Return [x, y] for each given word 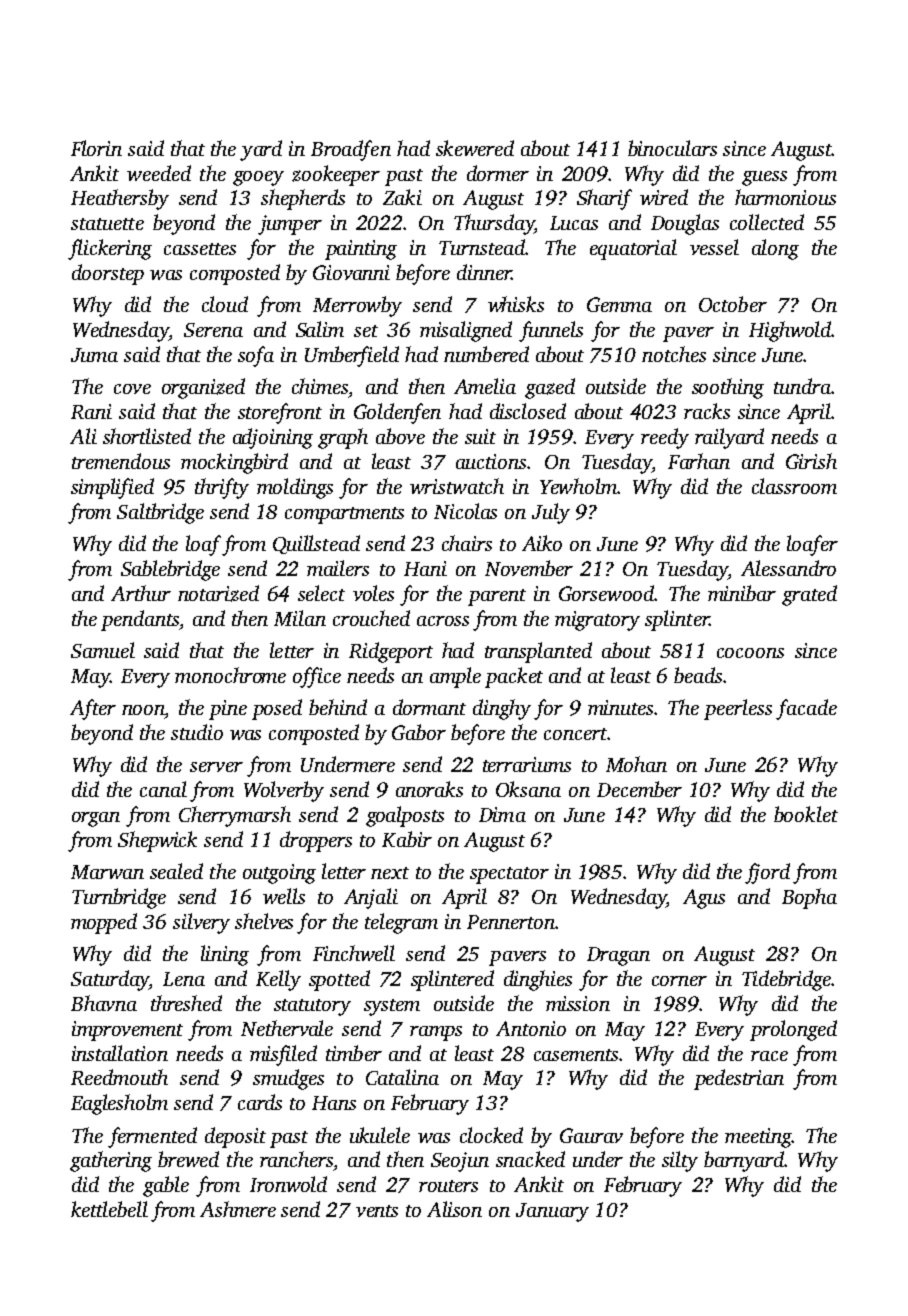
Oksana [528, 789]
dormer [498, 173]
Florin [96, 148]
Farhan [699, 461]
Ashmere [238, 1209]
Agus [704, 899]
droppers [316, 841]
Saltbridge [160, 513]
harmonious [785, 197]
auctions [491, 461]
